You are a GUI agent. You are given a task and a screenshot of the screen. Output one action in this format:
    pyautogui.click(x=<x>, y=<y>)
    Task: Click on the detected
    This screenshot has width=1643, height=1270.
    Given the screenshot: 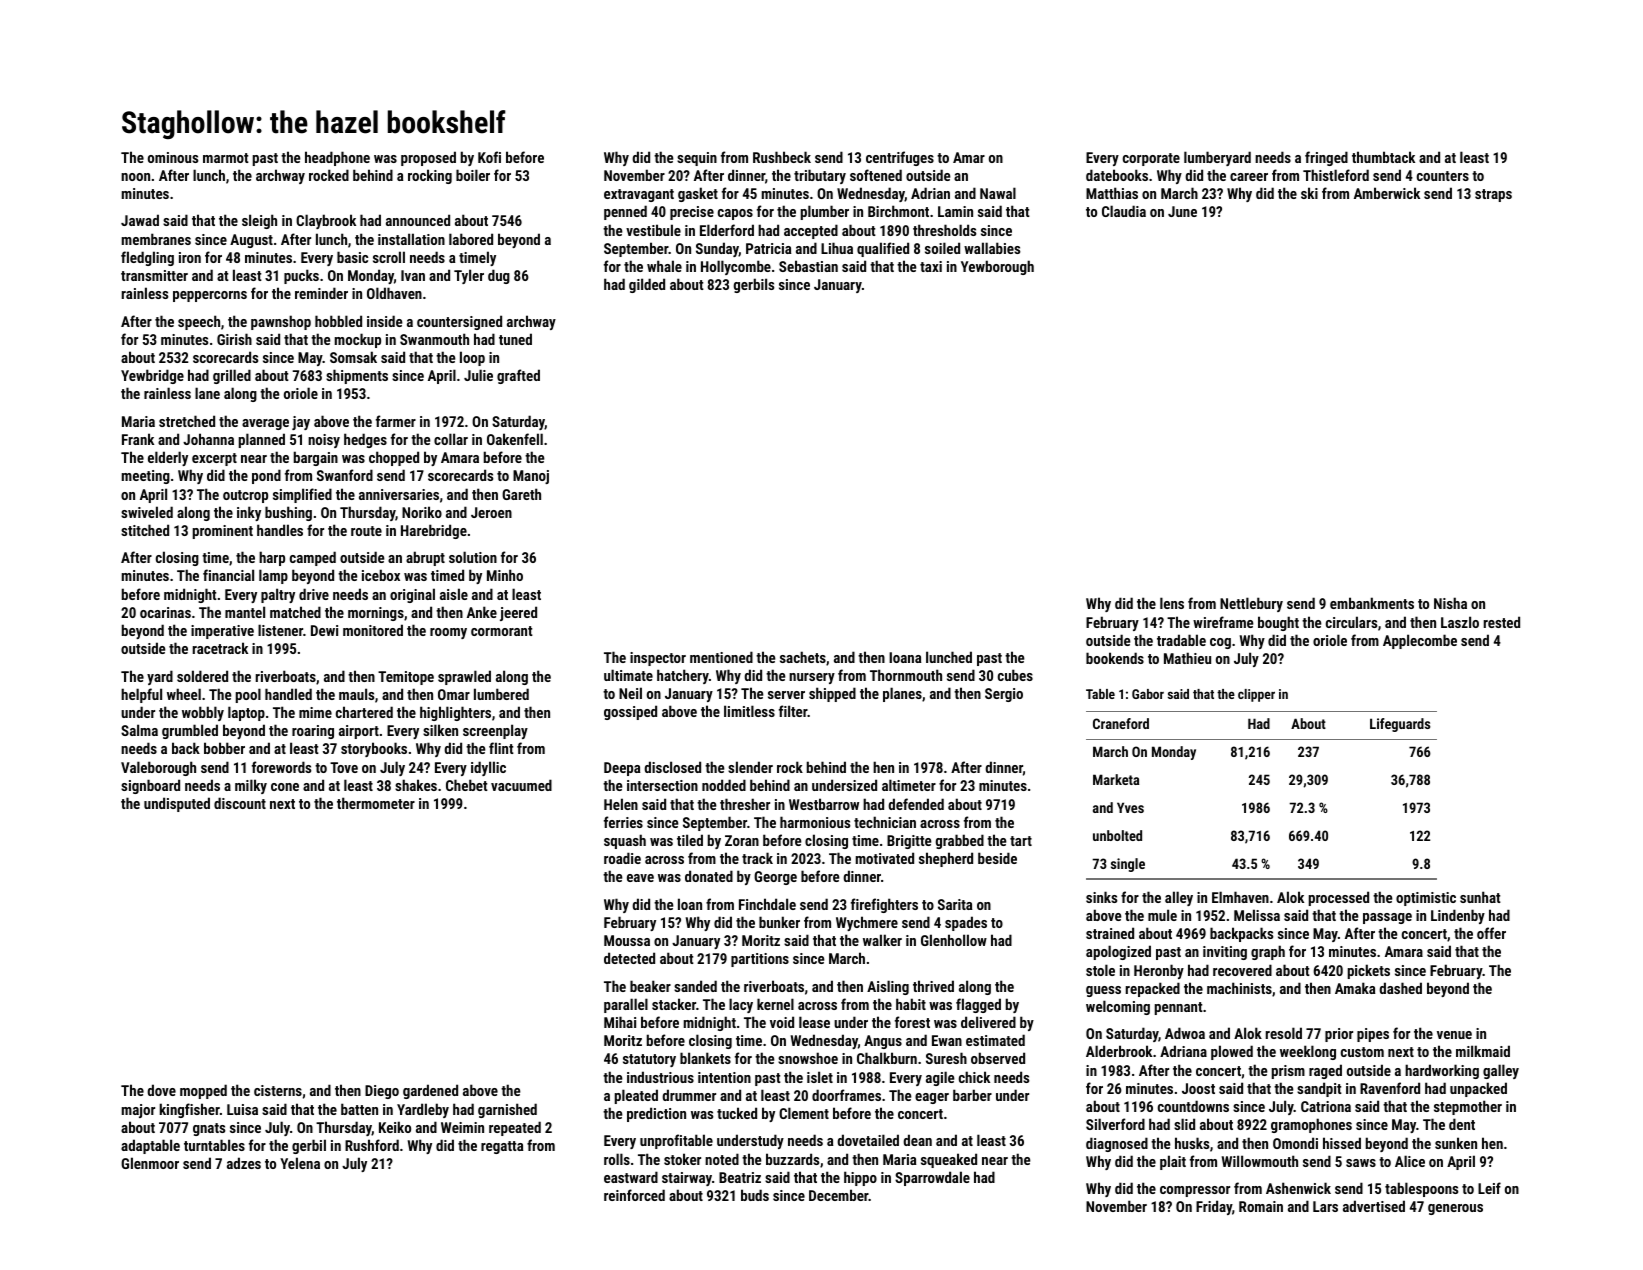 What is the action you would take?
    pyautogui.click(x=629, y=958)
